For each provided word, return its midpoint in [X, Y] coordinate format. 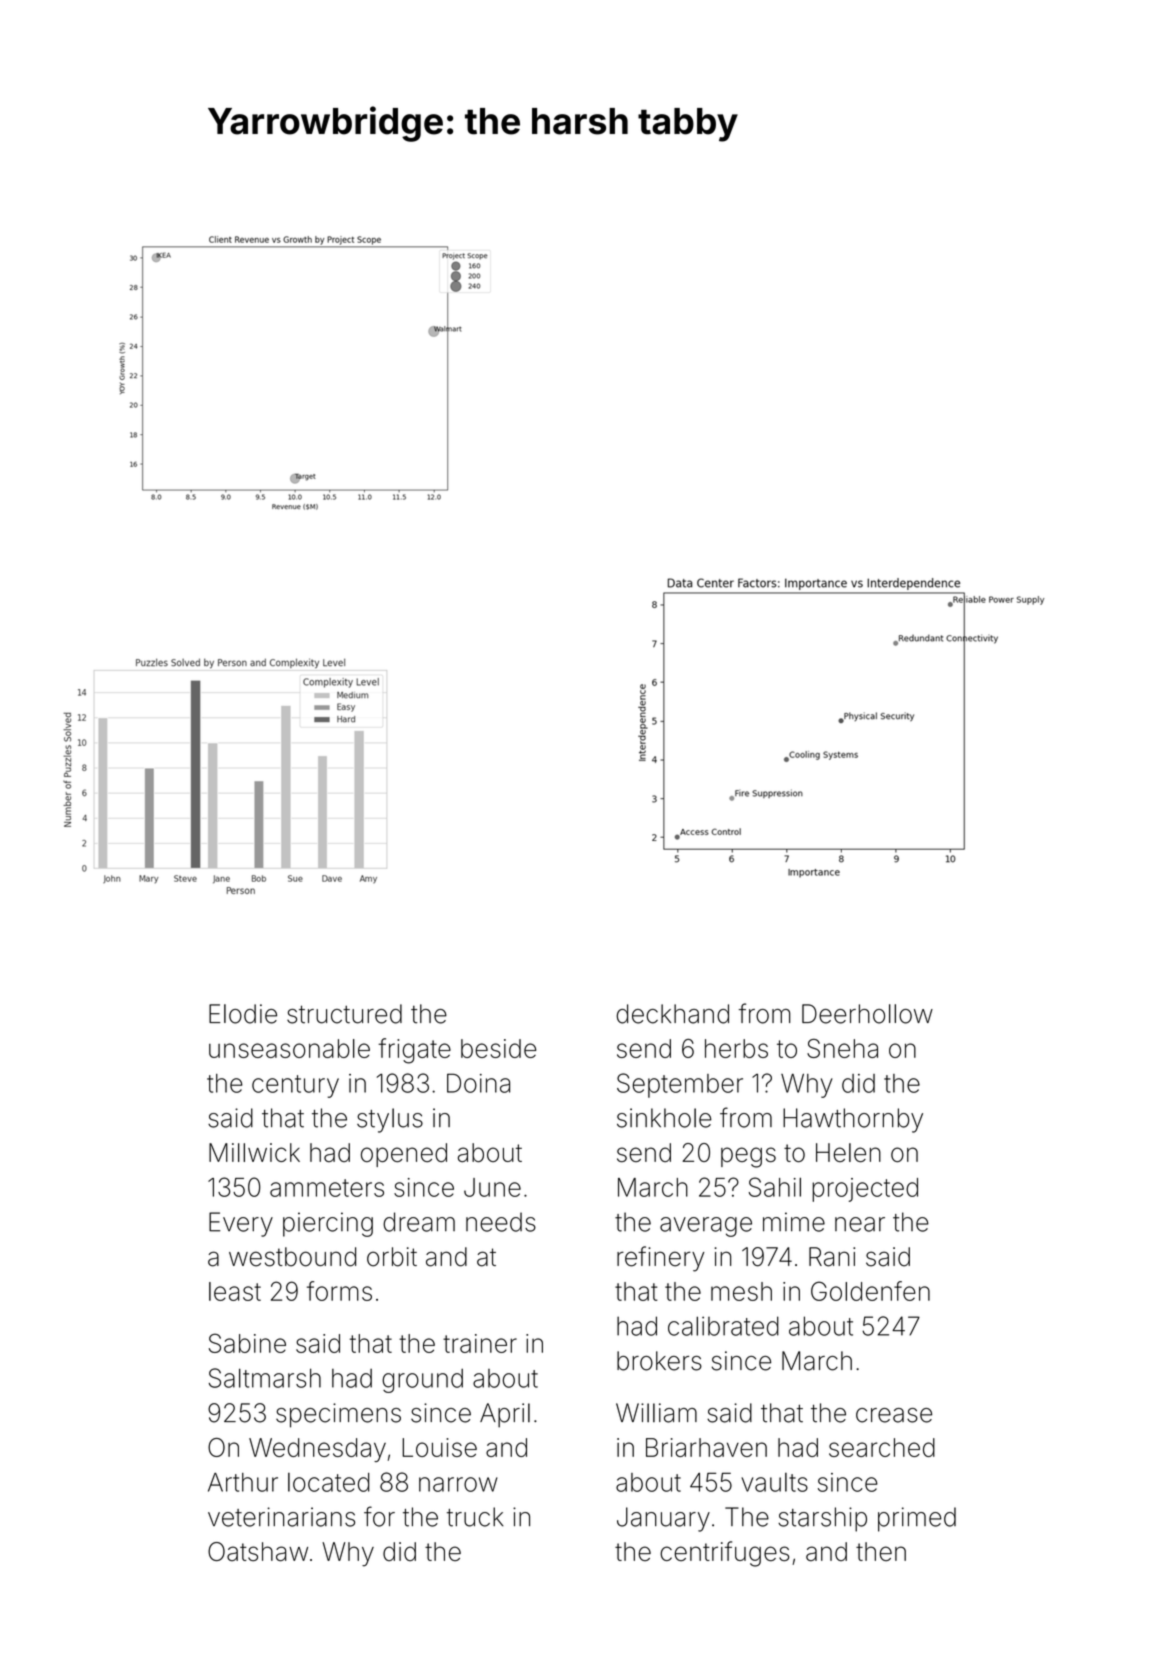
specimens [338, 1415]
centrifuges [724, 1554]
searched [882, 1447]
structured [344, 1014]
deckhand [673, 1014]
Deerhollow [867, 1014]
